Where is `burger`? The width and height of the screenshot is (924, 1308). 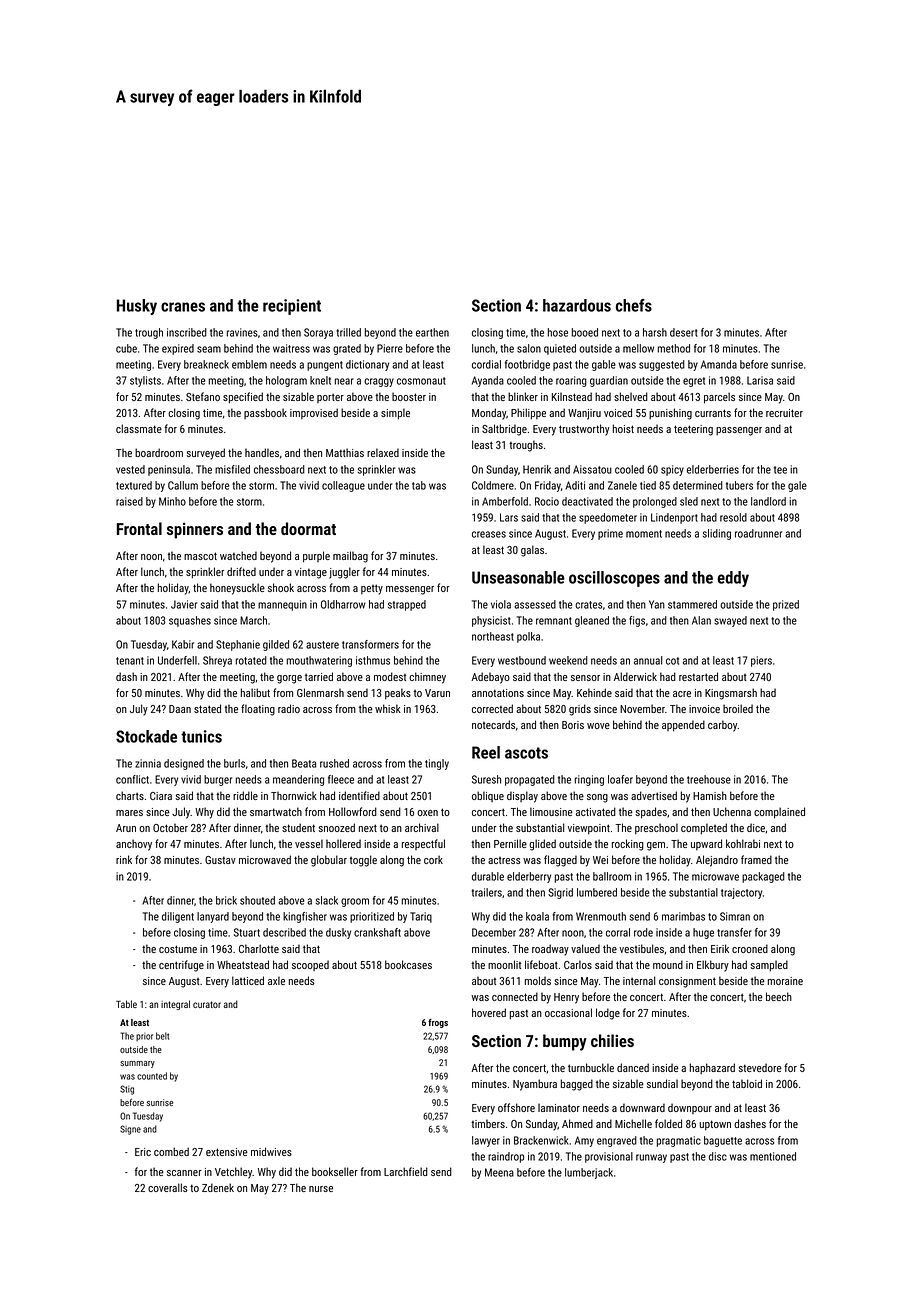 burger is located at coordinates (218, 780).
